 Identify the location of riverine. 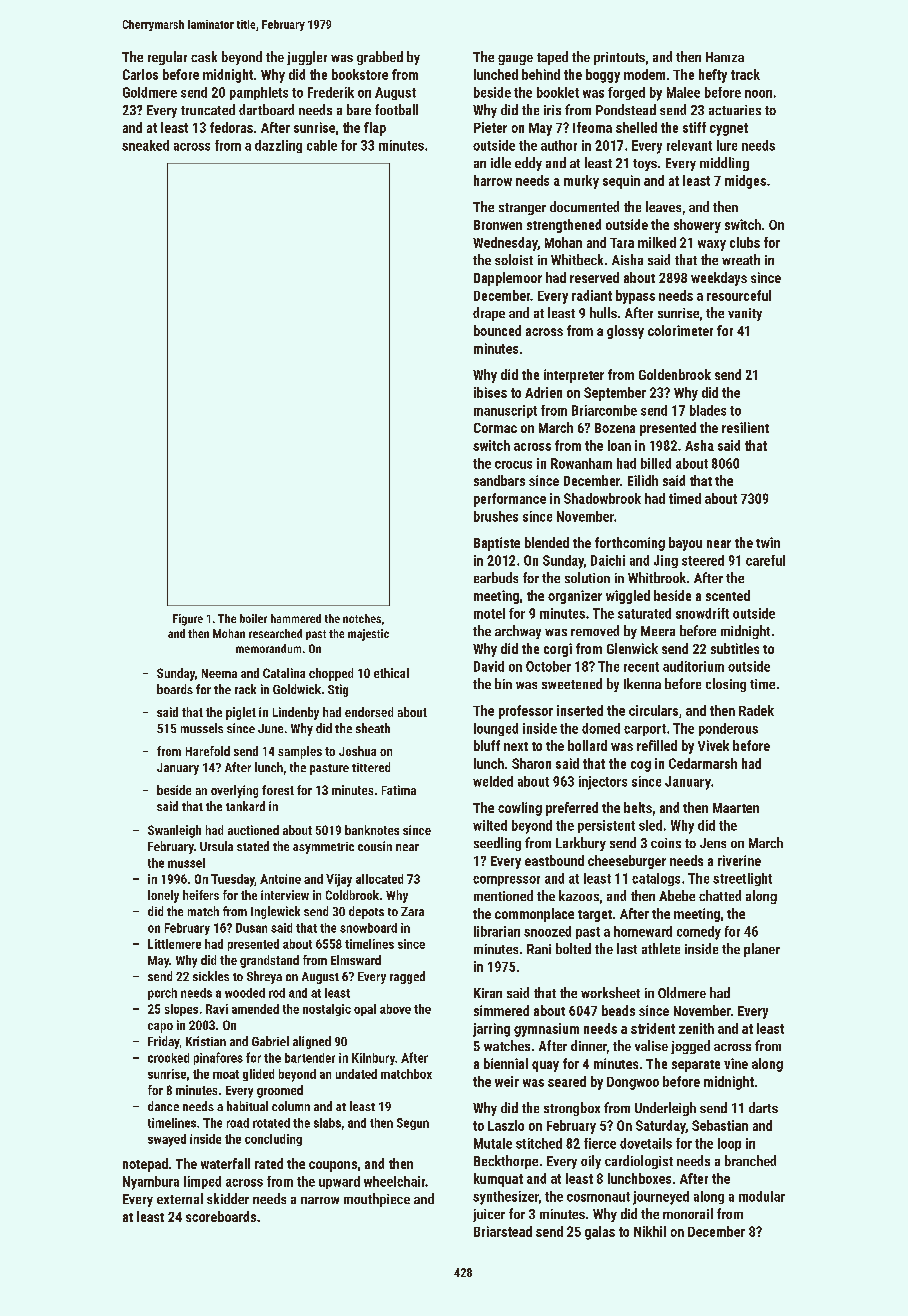
(739, 860).
